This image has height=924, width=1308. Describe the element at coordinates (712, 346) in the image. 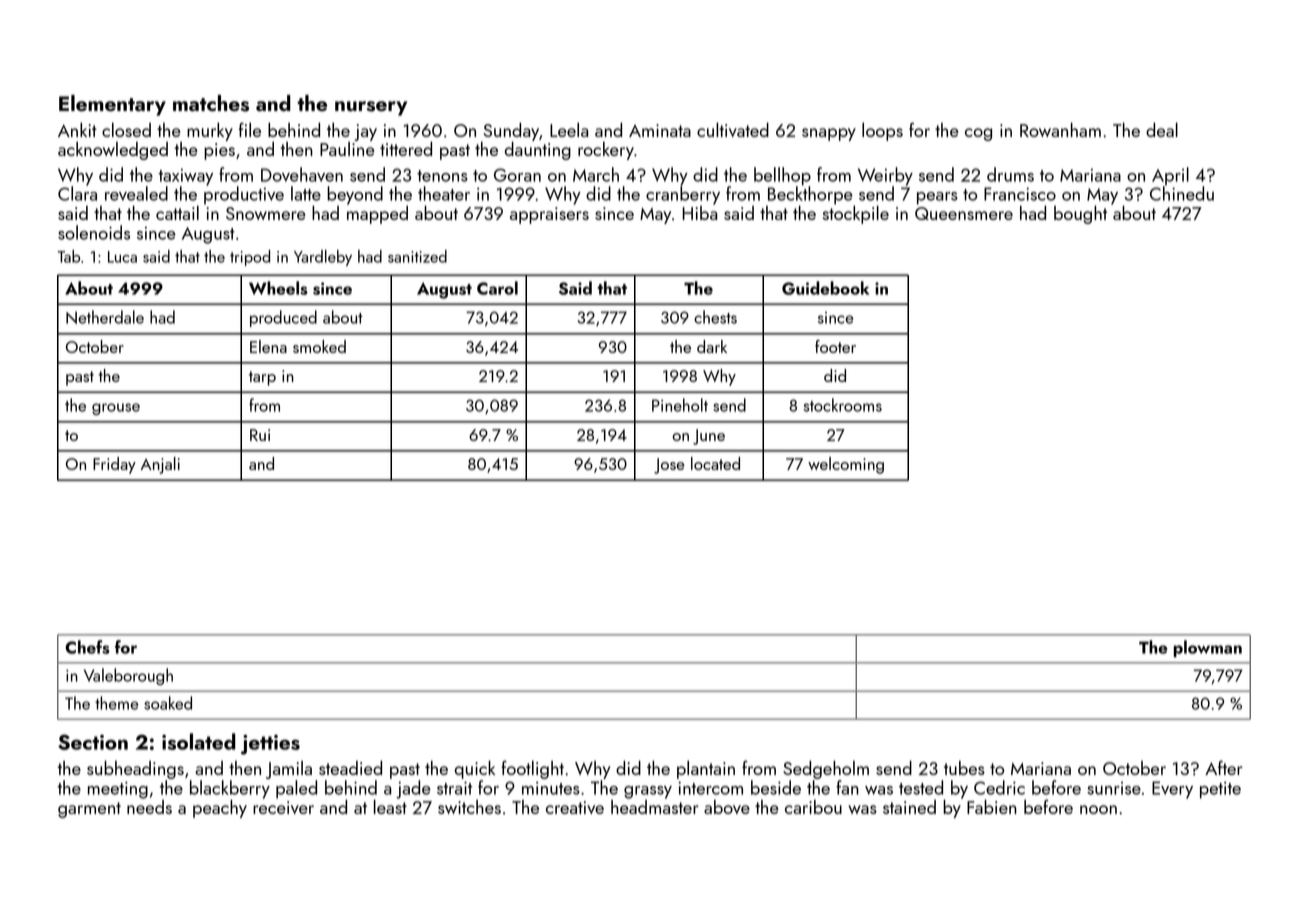

I see `dark` at that location.
